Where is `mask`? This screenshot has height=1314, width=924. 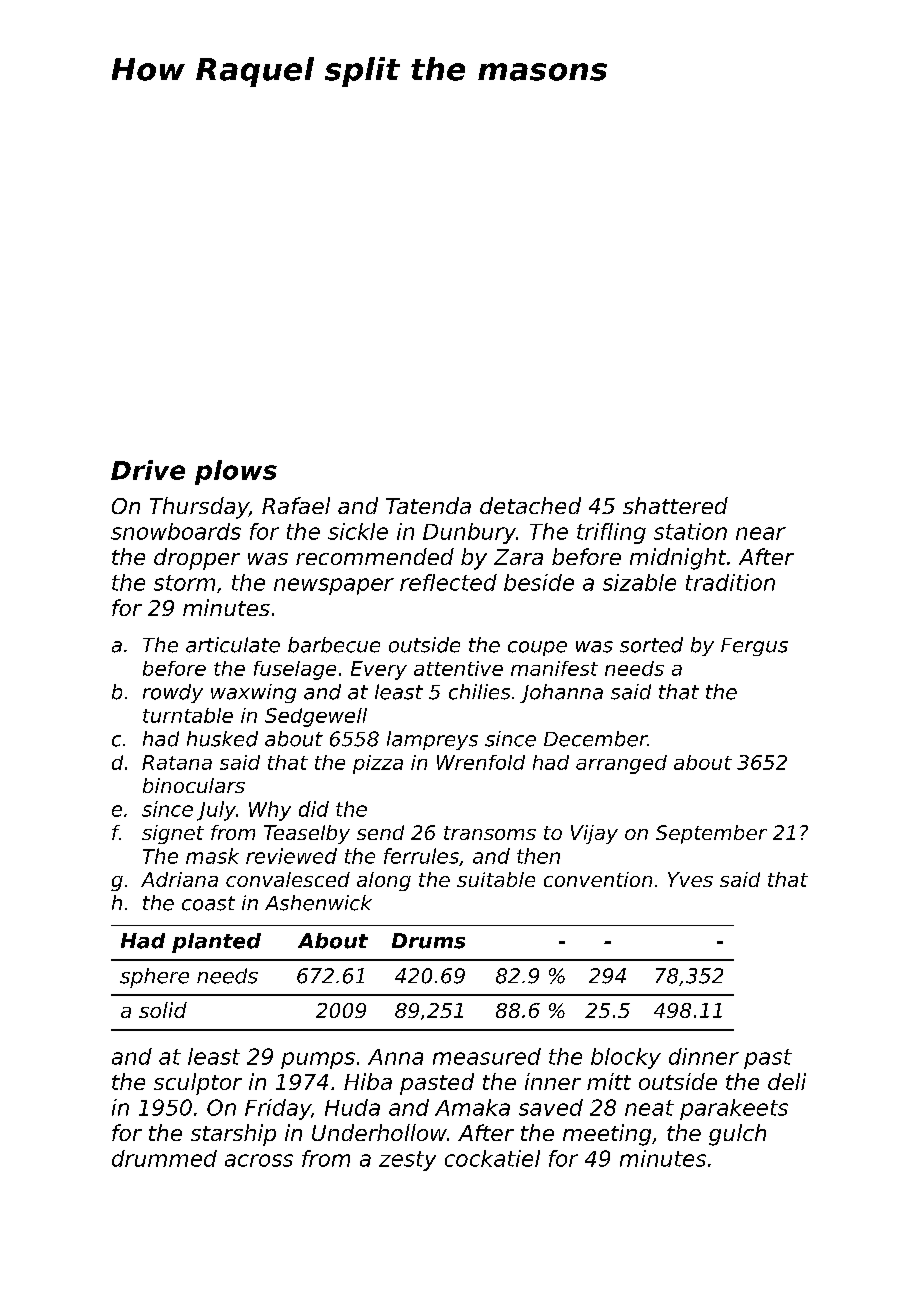 mask is located at coordinates (212, 856).
